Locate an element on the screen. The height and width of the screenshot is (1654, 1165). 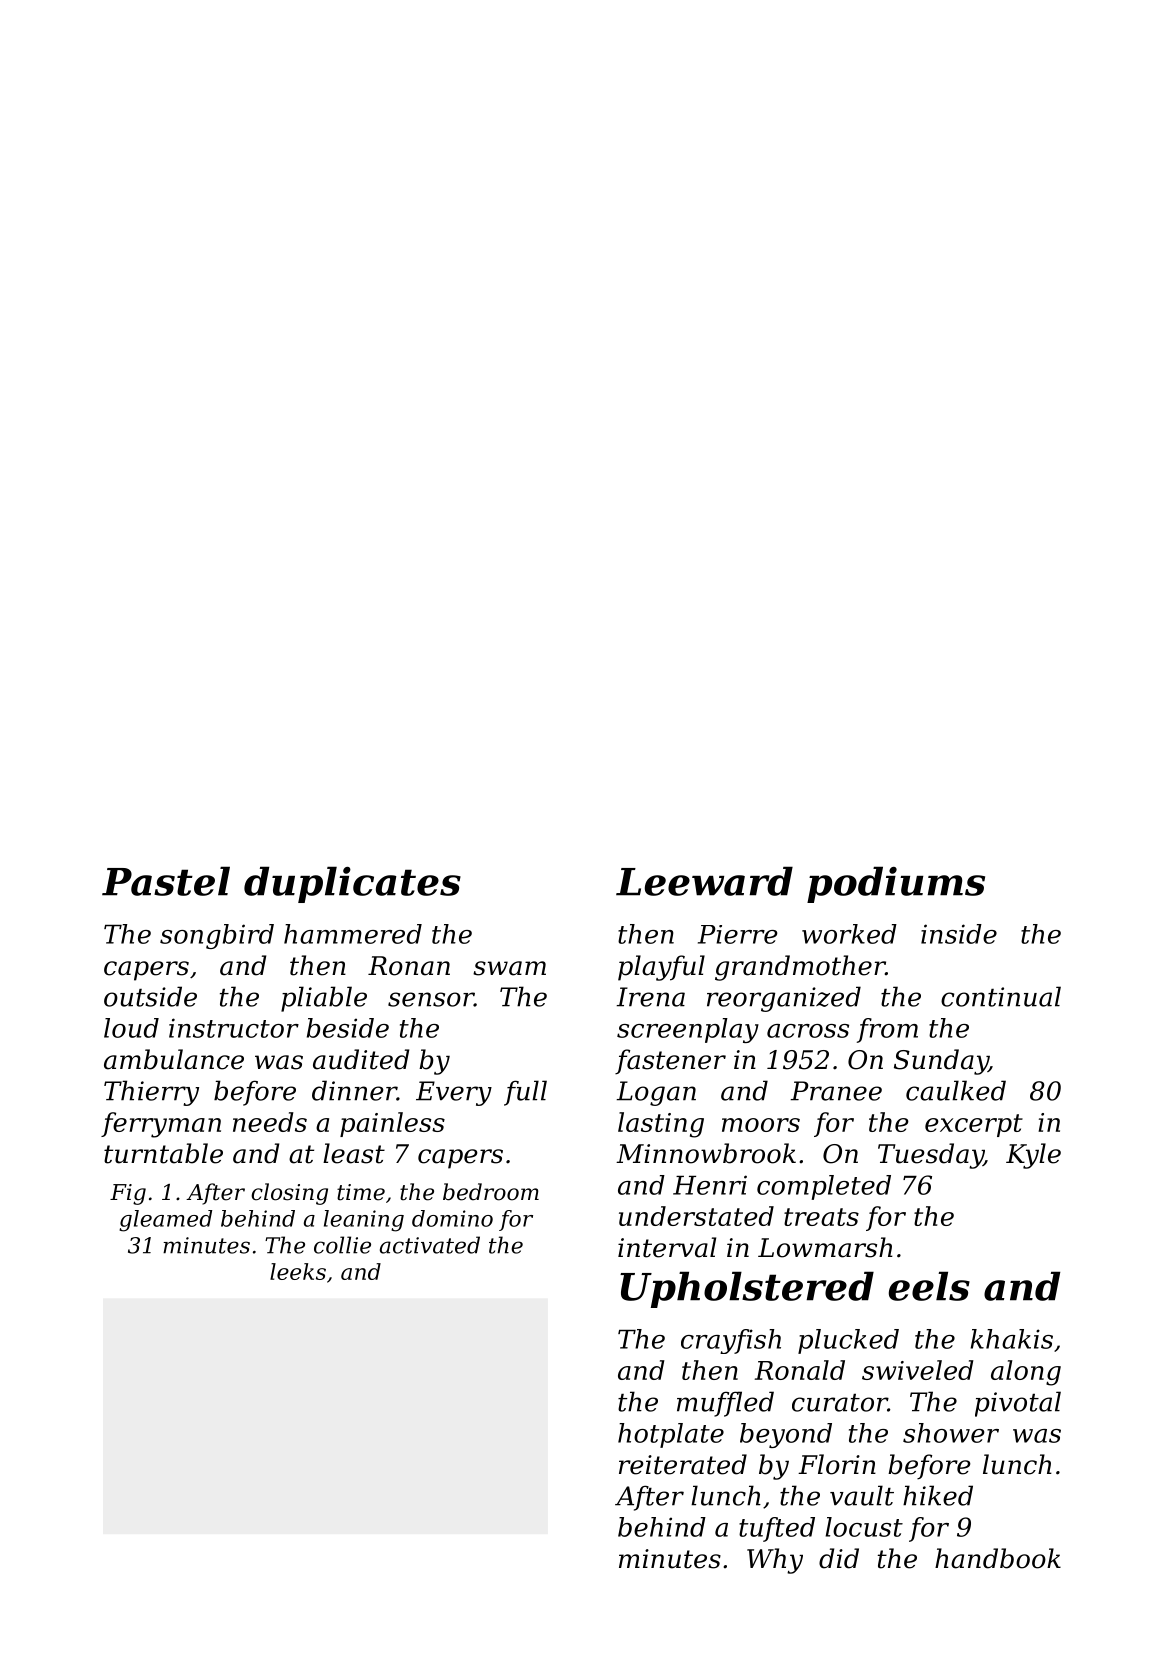
swam is located at coordinates (509, 968).
